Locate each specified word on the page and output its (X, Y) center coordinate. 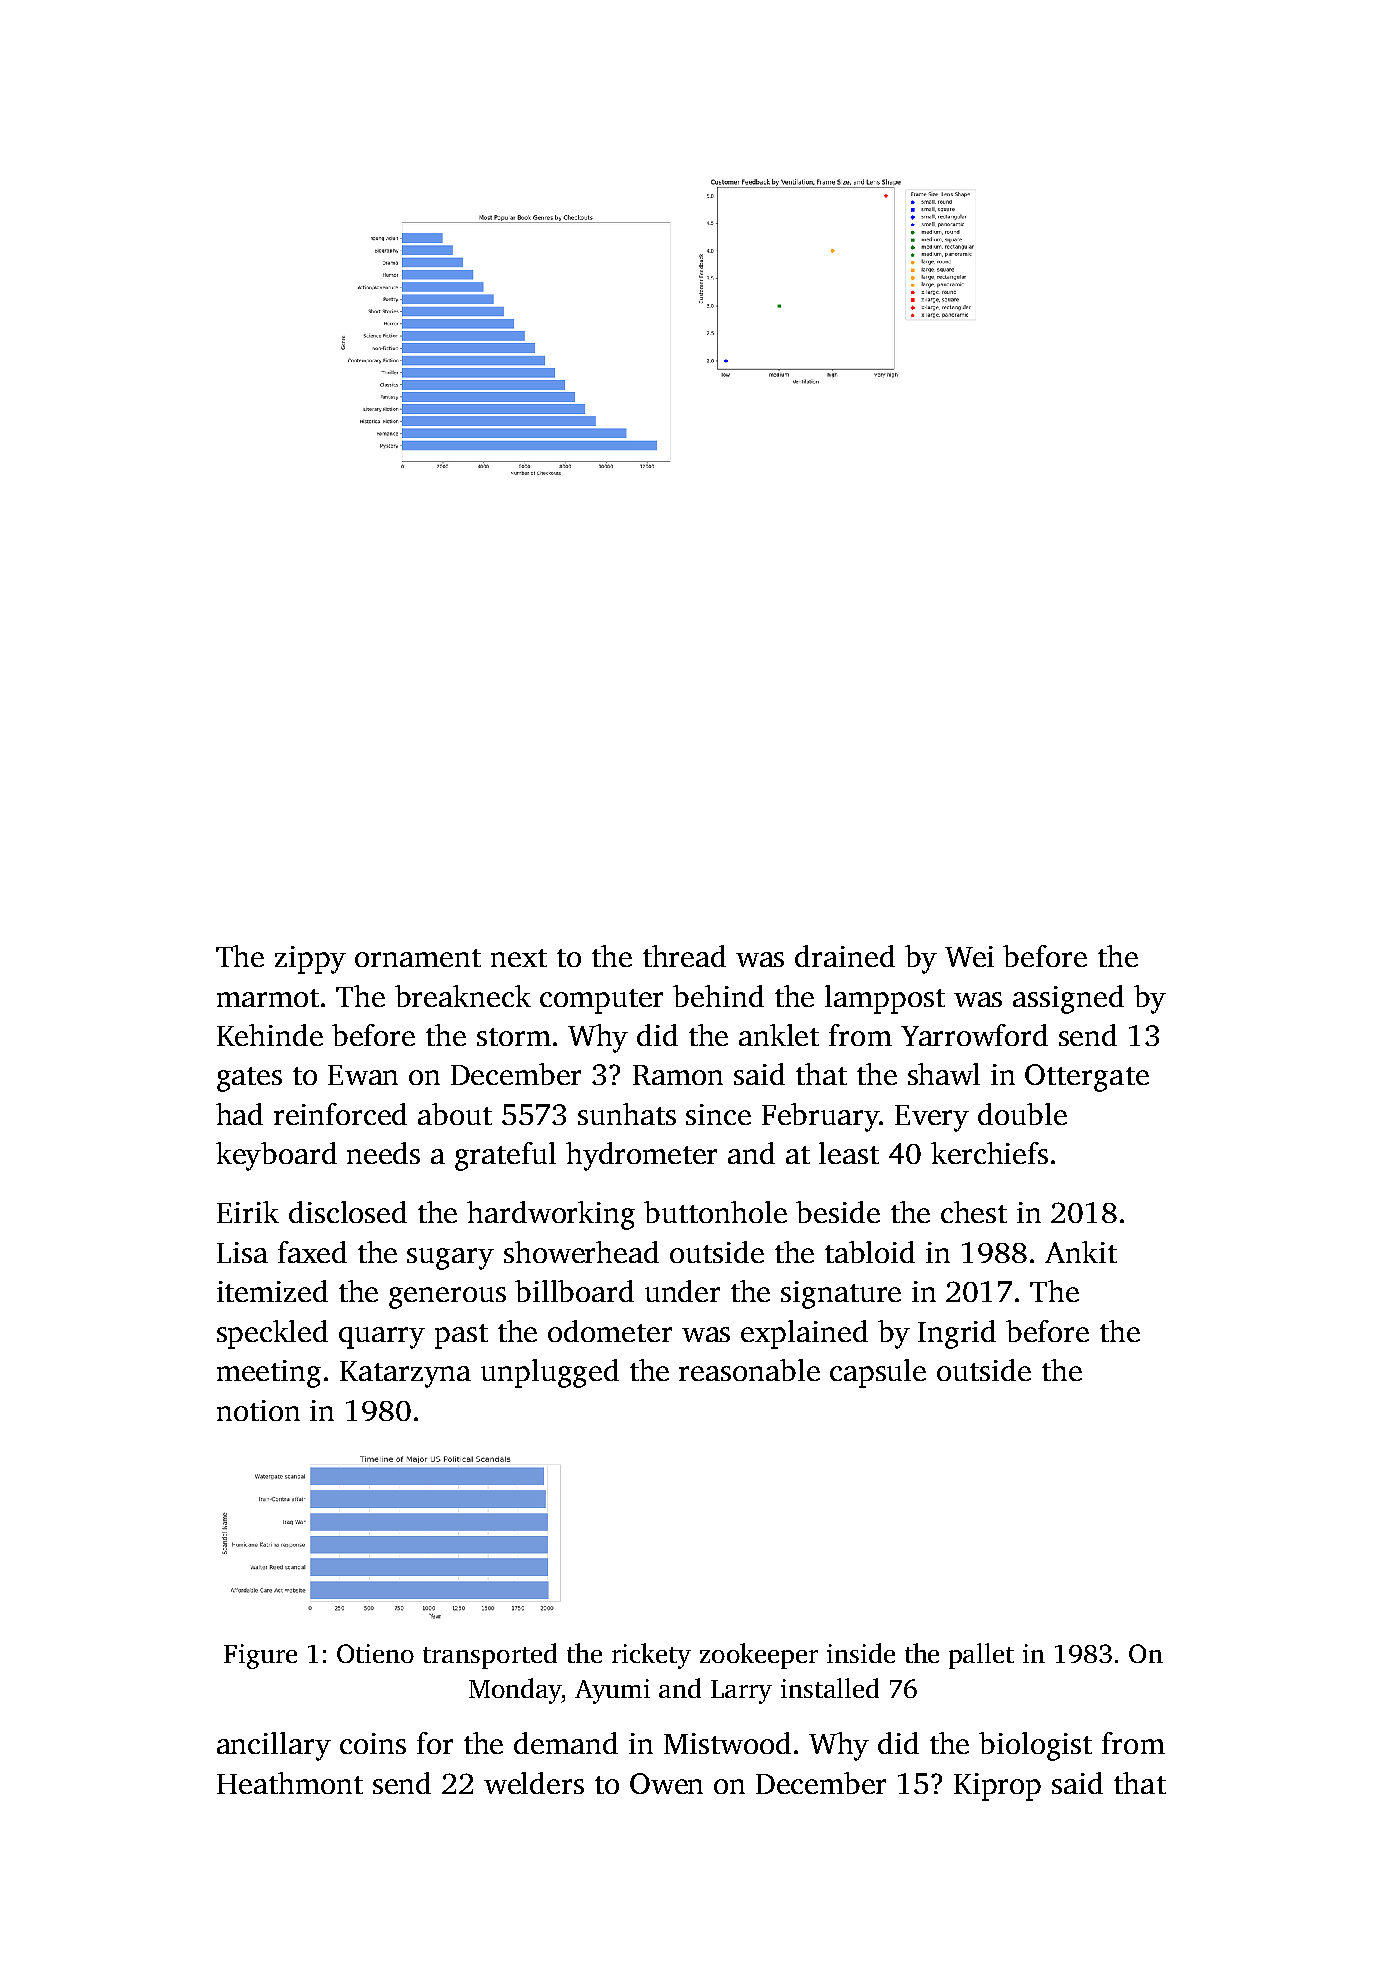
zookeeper (759, 1656)
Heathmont (290, 1783)
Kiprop (997, 1787)
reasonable (749, 1370)
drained (845, 956)
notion (258, 1410)
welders (534, 1783)
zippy (310, 960)
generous (447, 1298)
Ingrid (957, 1334)
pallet (981, 1656)
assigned (1068, 999)
